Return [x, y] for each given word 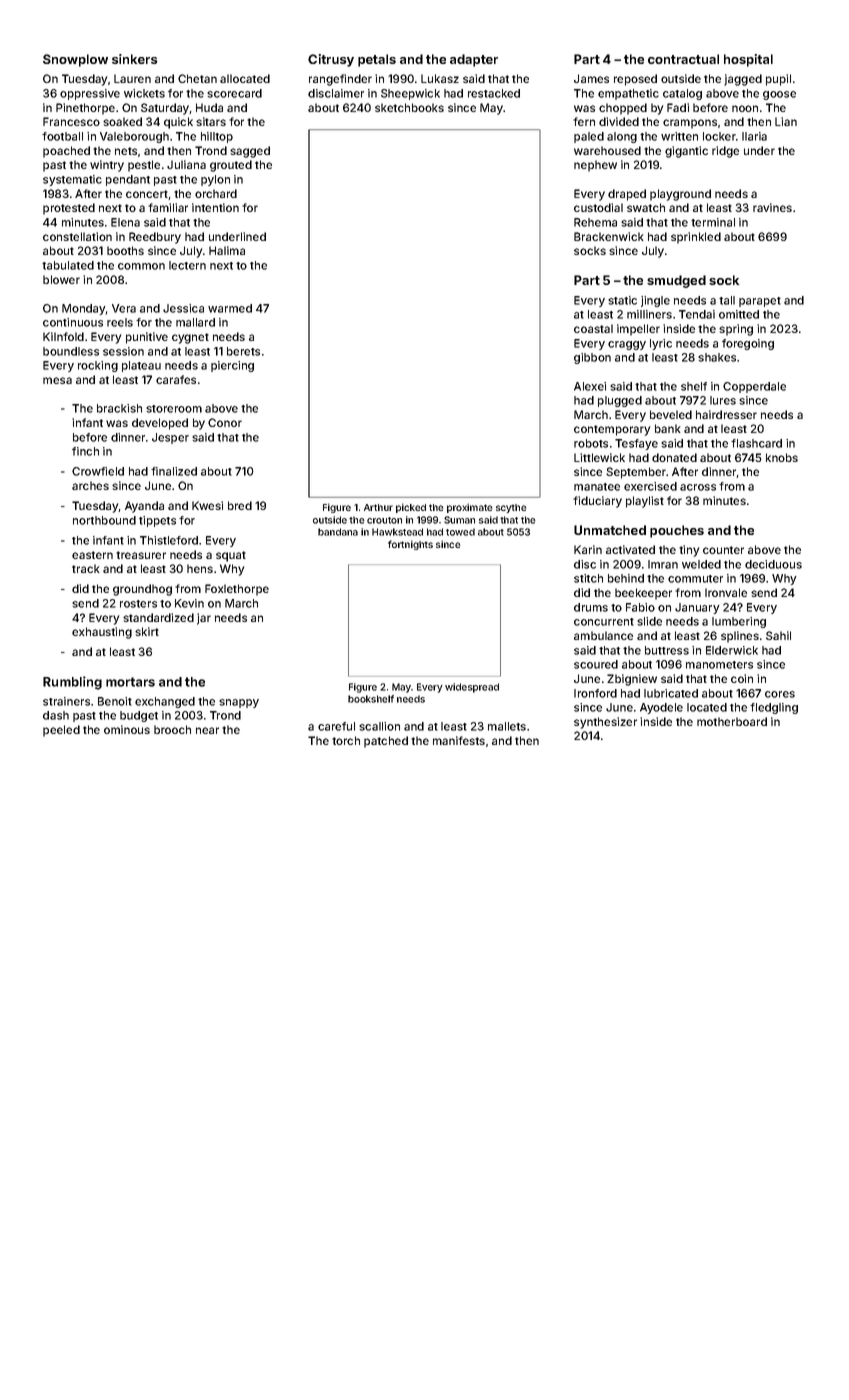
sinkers [135, 59]
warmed [230, 308]
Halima [227, 250]
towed [460, 532]
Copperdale [754, 387]
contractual [683, 59]
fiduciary [597, 502]
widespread [472, 688]
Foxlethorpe [237, 590]
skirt [147, 631]
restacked [494, 93]
